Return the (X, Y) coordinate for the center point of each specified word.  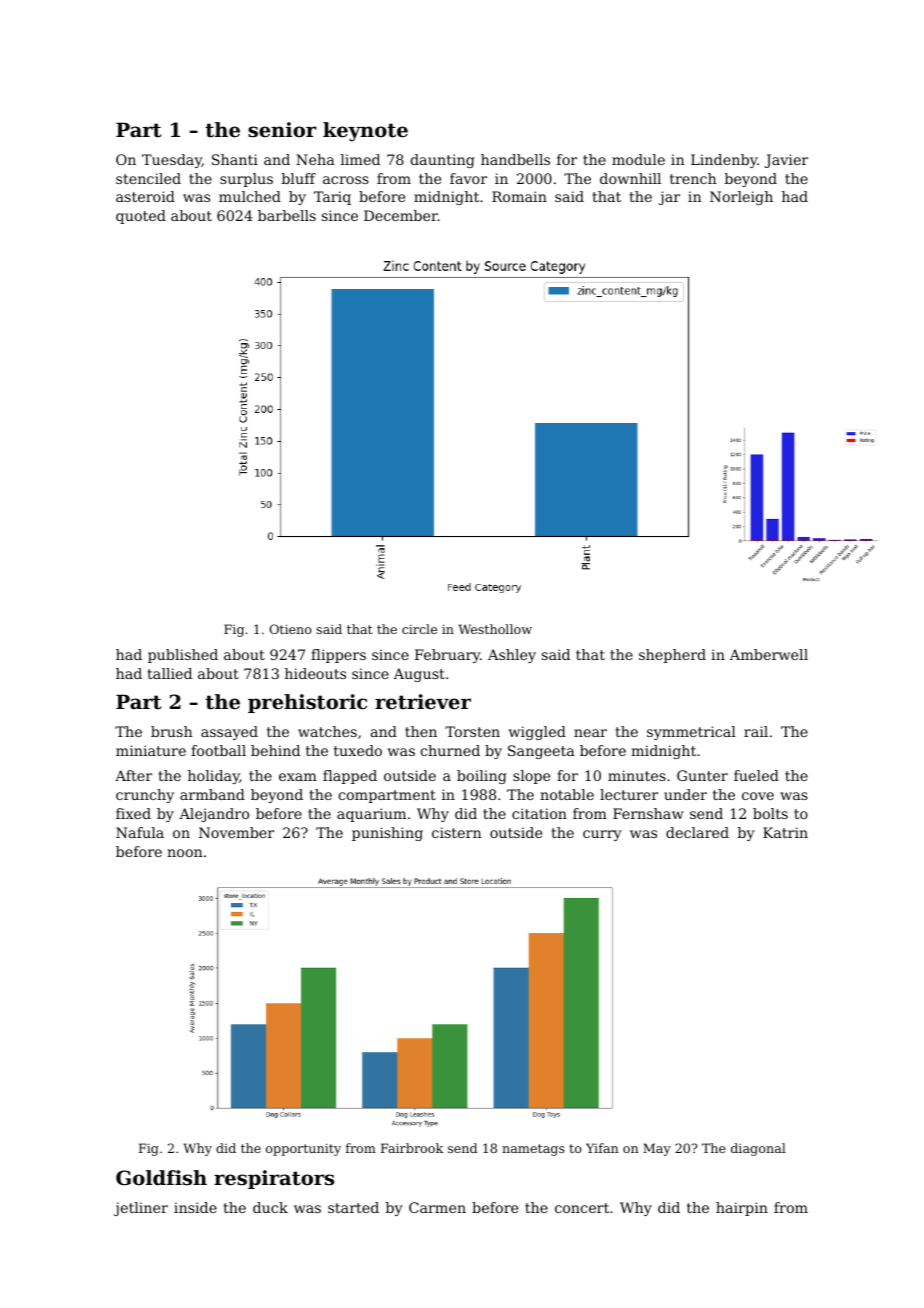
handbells (515, 159)
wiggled (537, 733)
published (183, 656)
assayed (229, 733)
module (638, 159)
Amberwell (769, 654)
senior (282, 130)
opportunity (303, 1149)
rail (756, 731)
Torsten (472, 731)
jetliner (141, 1209)
